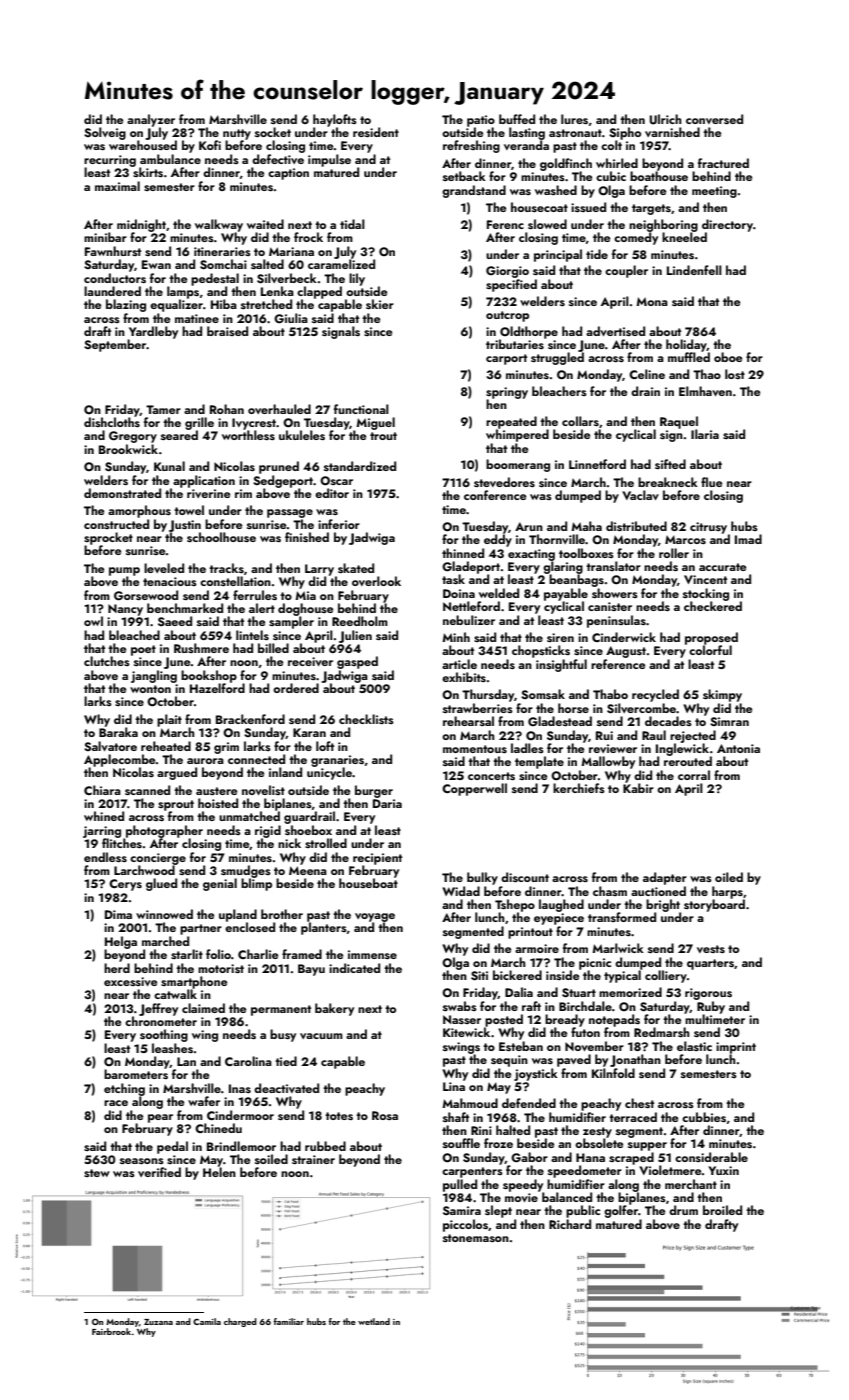 The width and height of the image is (849, 1400). I want to click on chasm, so click(610, 891).
